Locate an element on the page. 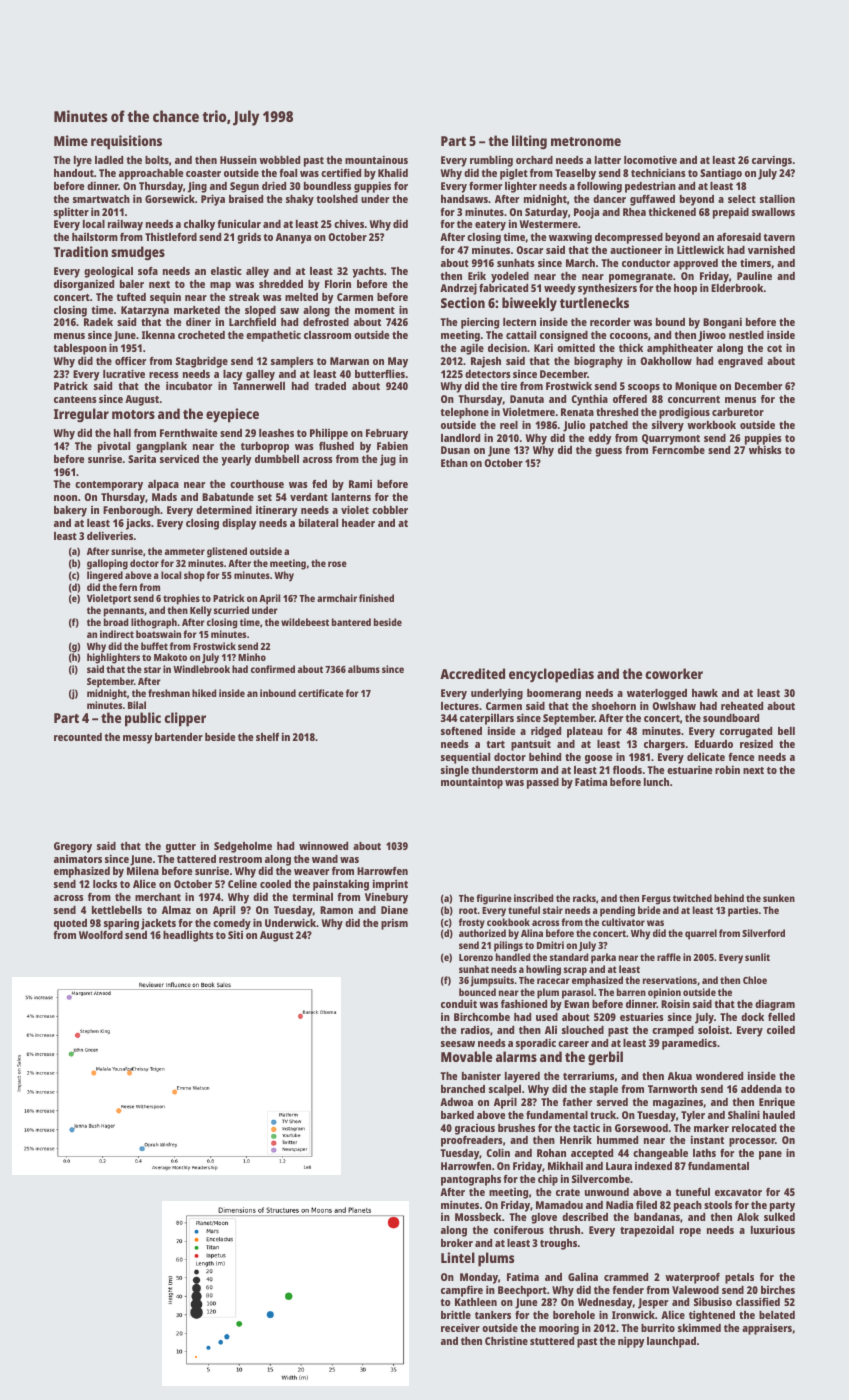 This image has height=1400, width=849. varnished is located at coordinates (771, 249).
